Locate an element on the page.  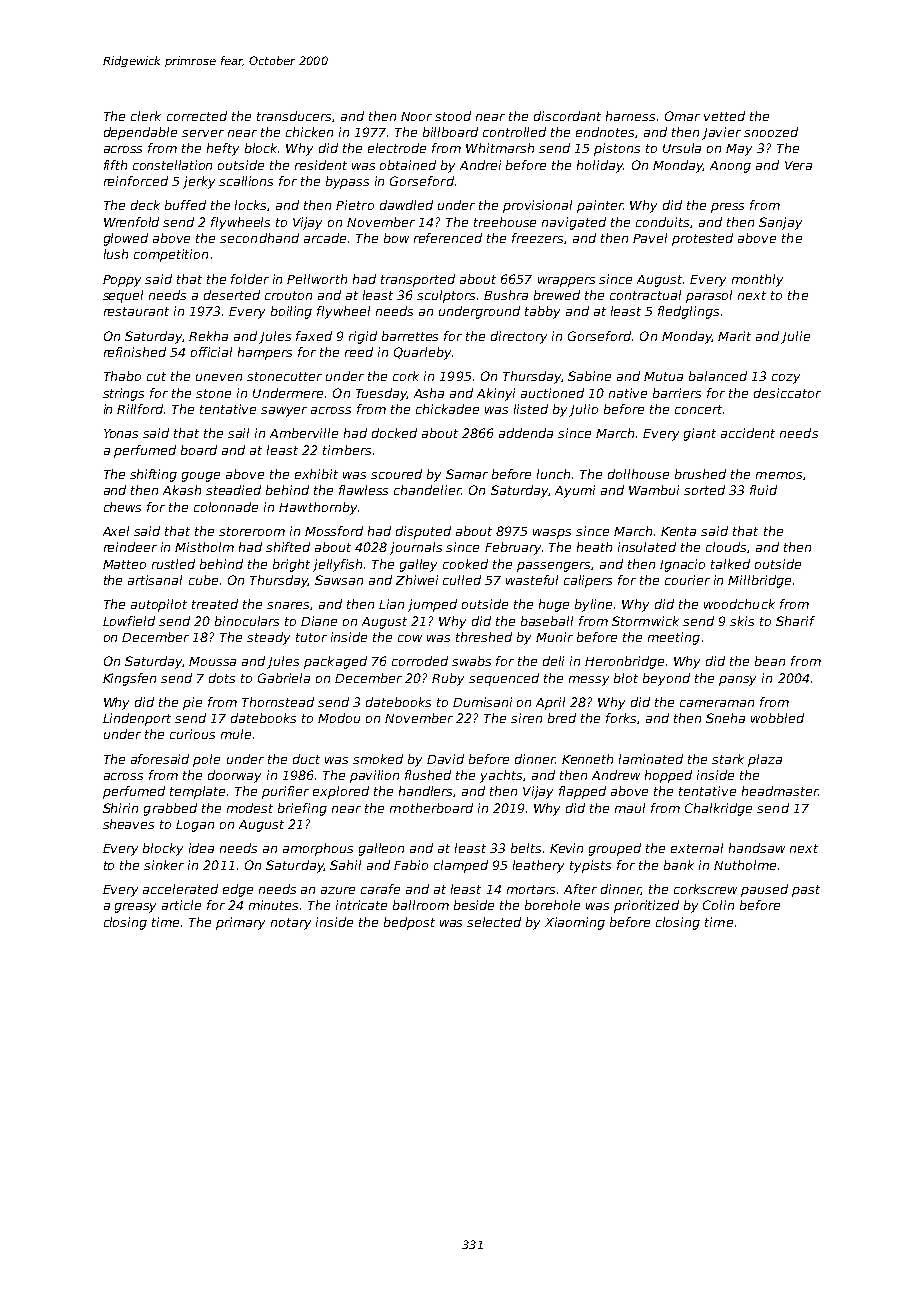
steady is located at coordinates (268, 638).
